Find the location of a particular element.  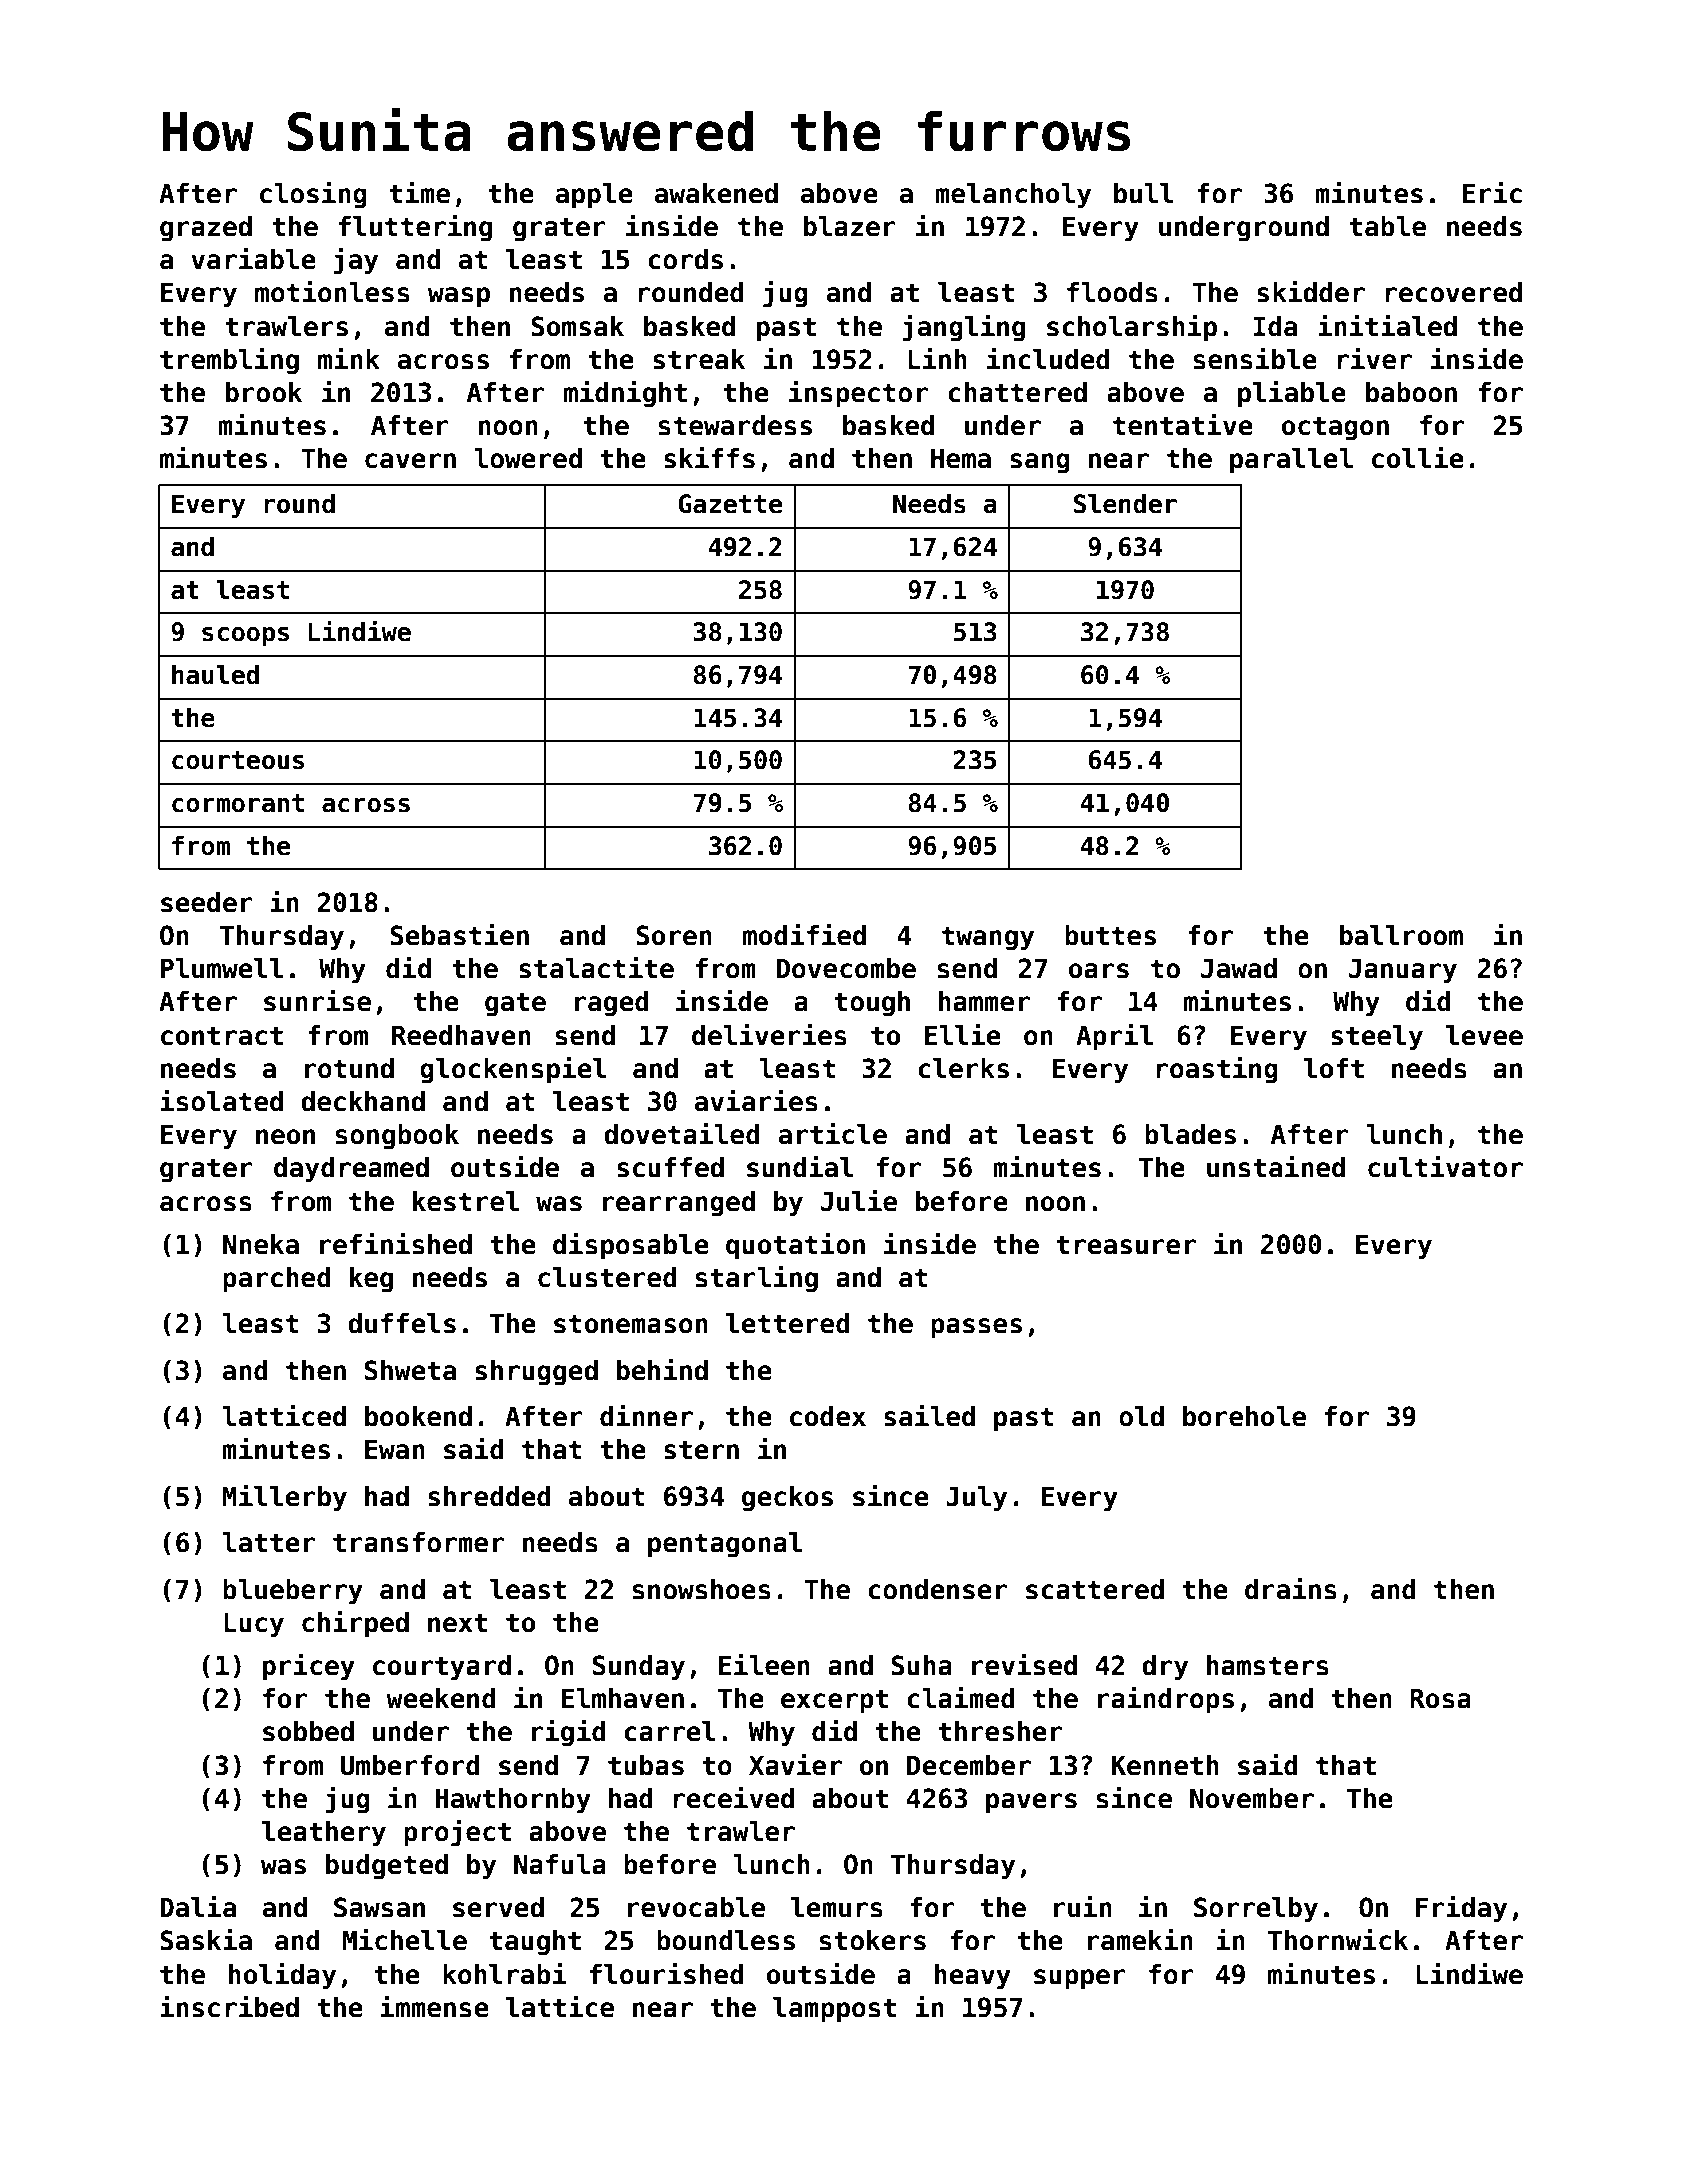

apple is located at coordinates (594, 196).
